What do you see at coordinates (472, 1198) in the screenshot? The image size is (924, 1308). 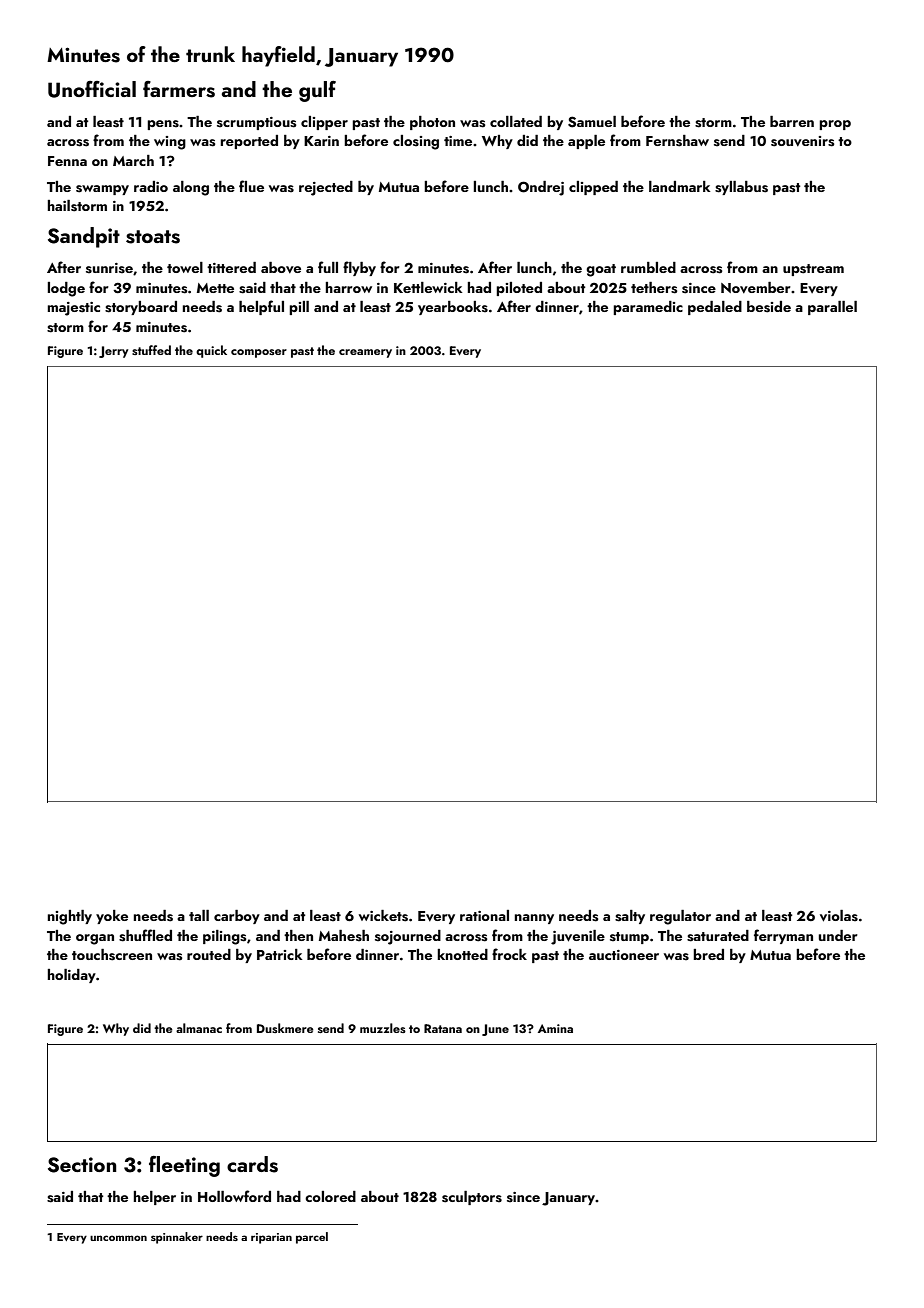 I see `sculptors` at bounding box center [472, 1198].
